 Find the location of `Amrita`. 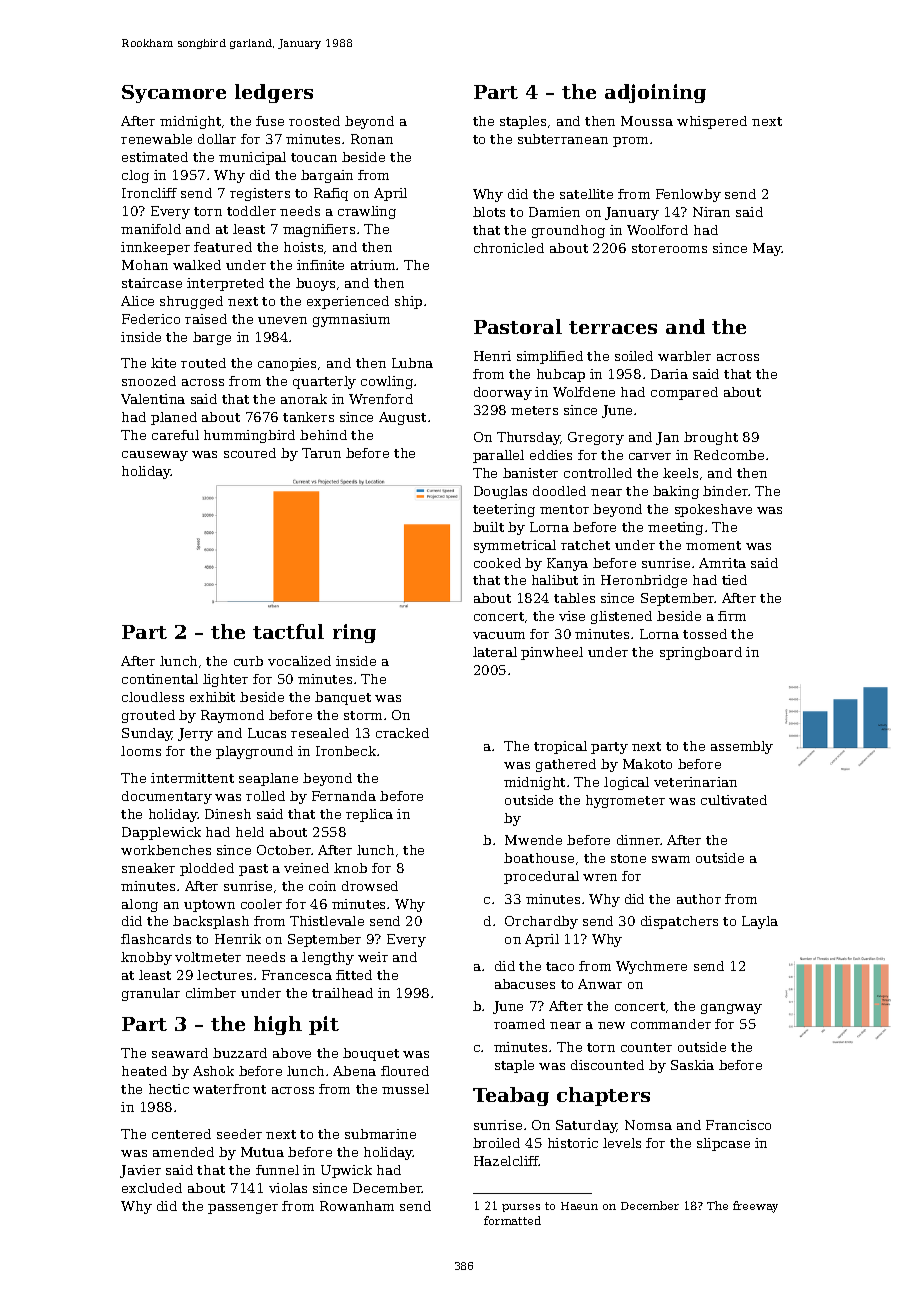

Amrita is located at coordinates (722, 563).
